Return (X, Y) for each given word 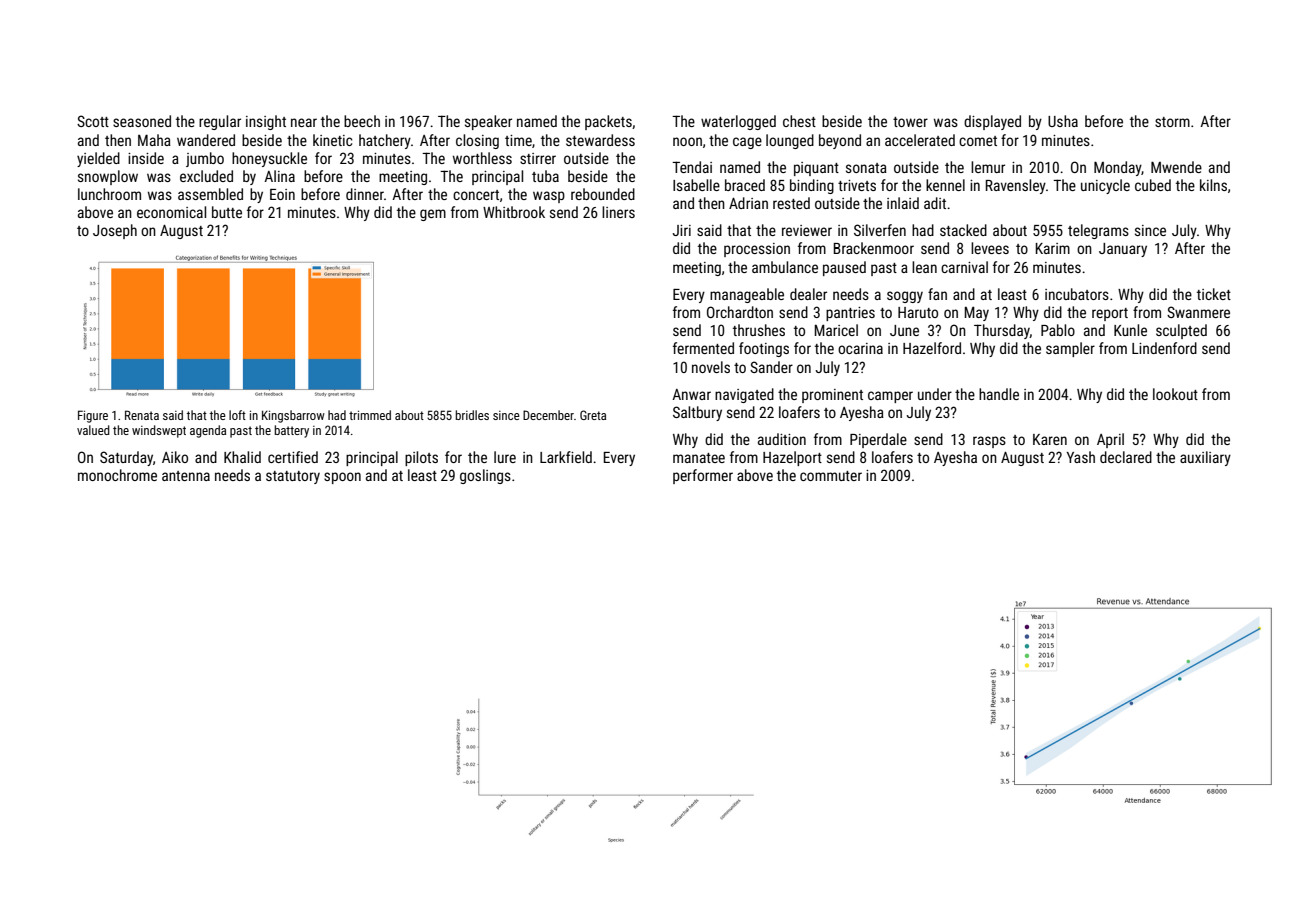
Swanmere (1198, 312)
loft (237, 415)
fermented (703, 348)
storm (1172, 122)
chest (799, 121)
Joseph (115, 231)
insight (266, 122)
